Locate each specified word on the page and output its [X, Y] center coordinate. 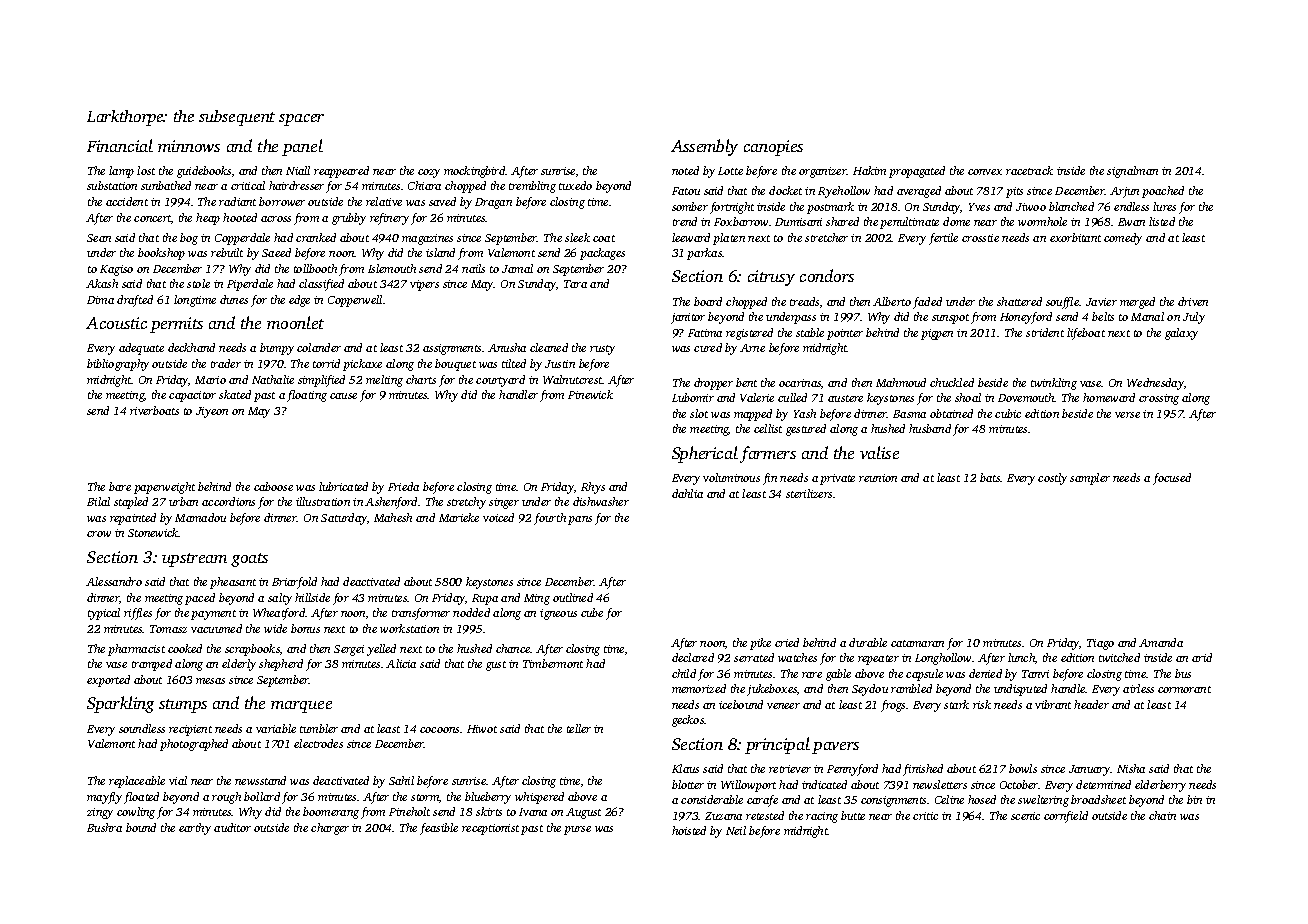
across [276, 219]
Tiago [1100, 644]
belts [1103, 316]
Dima [100, 300]
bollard [262, 796]
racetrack [1029, 170]
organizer [823, 172]
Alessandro [114, 581]
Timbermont [553, 663]
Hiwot [482, 729]
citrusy [771, 278]
